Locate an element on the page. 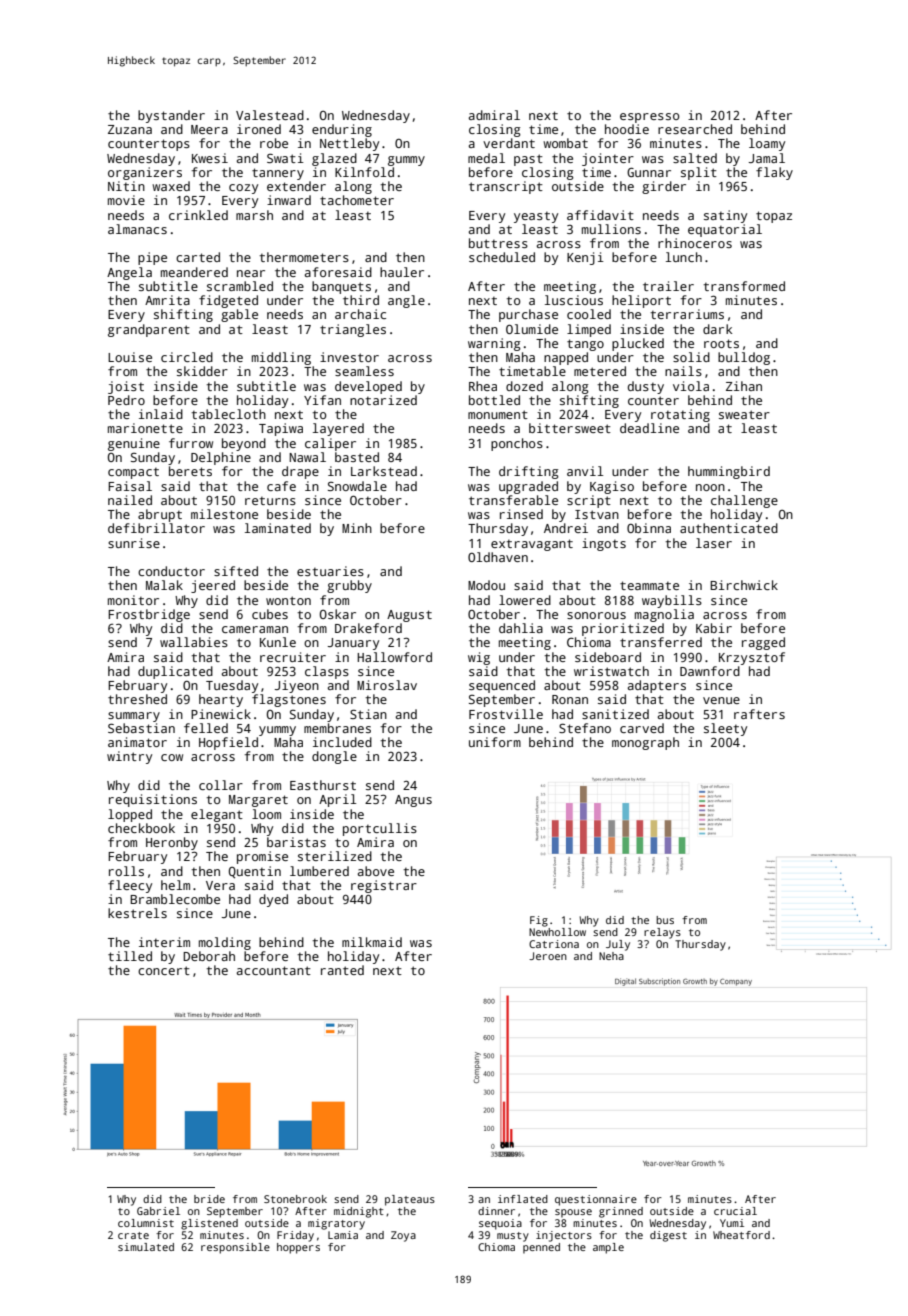 The width and height of the page is (908, 1316). Kagiso is located at coordinates (612, 487).
